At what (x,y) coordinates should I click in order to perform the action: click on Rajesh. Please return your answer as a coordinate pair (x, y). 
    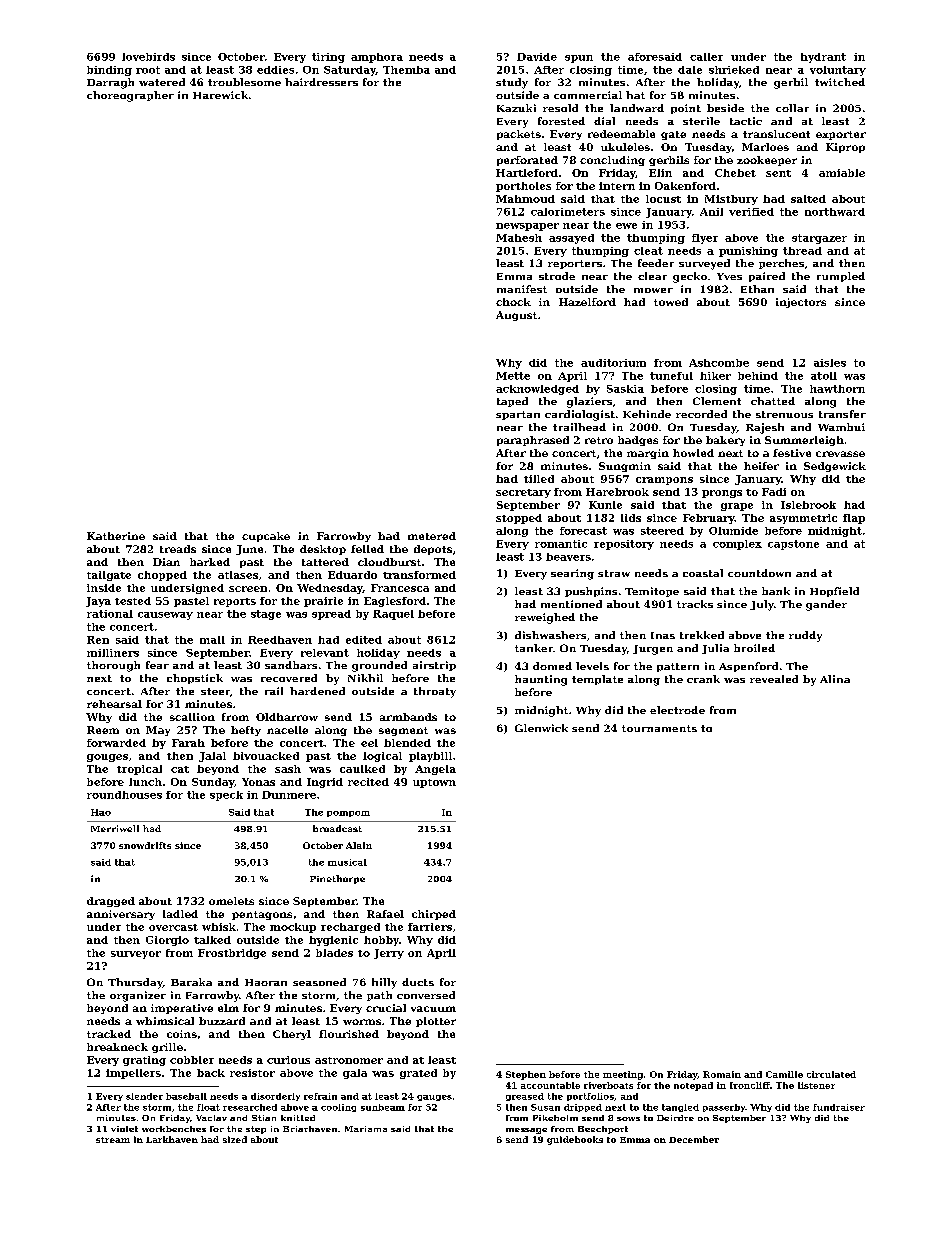
    Looking at the image, I should click on (765, 428).
